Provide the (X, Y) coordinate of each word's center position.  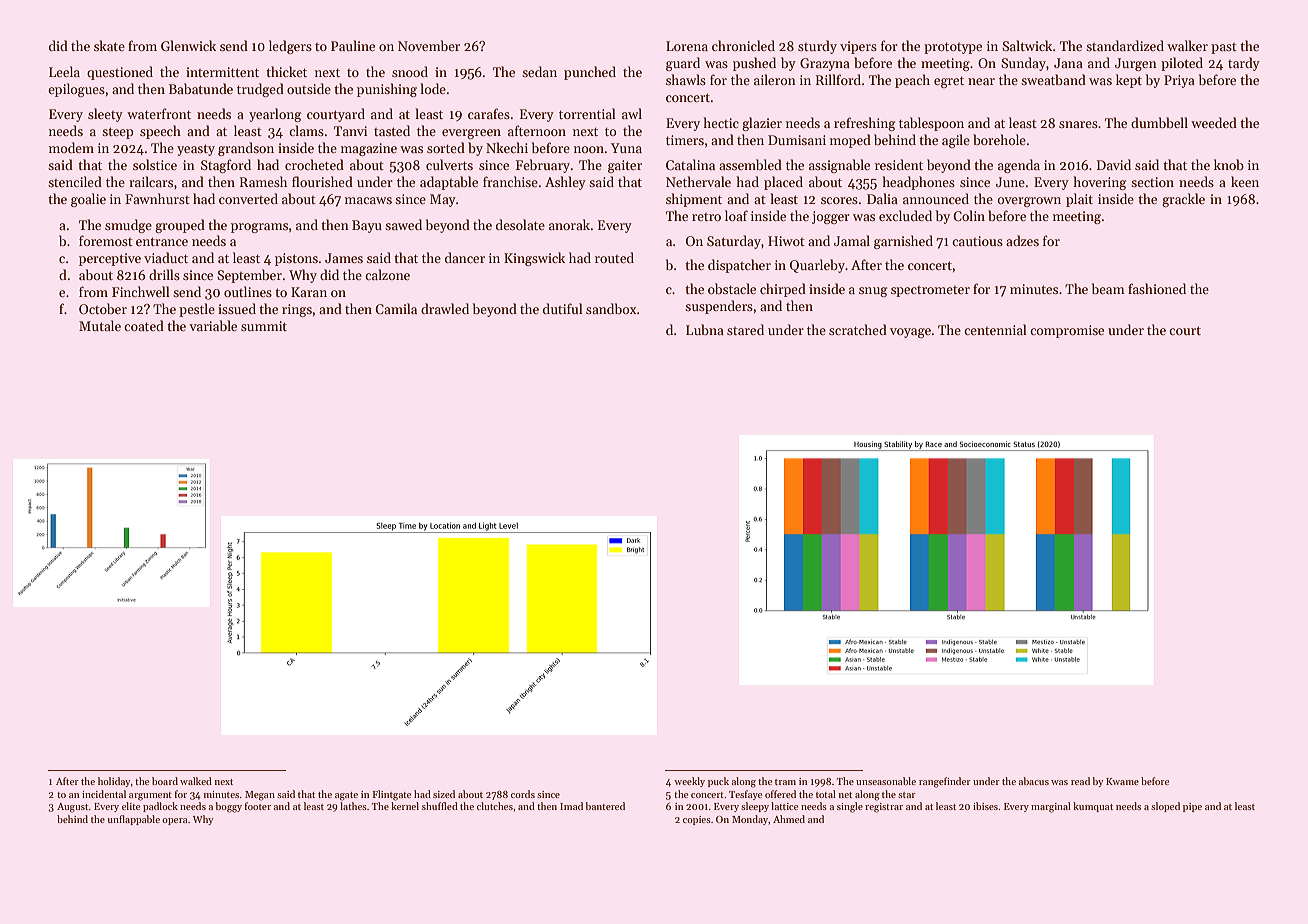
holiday (114, 782)
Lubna (705, 329)
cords (523, 794)
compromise (1067, 331)
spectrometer (930, 291)
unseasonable (886, 781)
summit (264, 326)
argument (150, 796)
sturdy (817, 47)
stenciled (75, 181)
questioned (120, 73)
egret (949, 82)
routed (614, 257)
